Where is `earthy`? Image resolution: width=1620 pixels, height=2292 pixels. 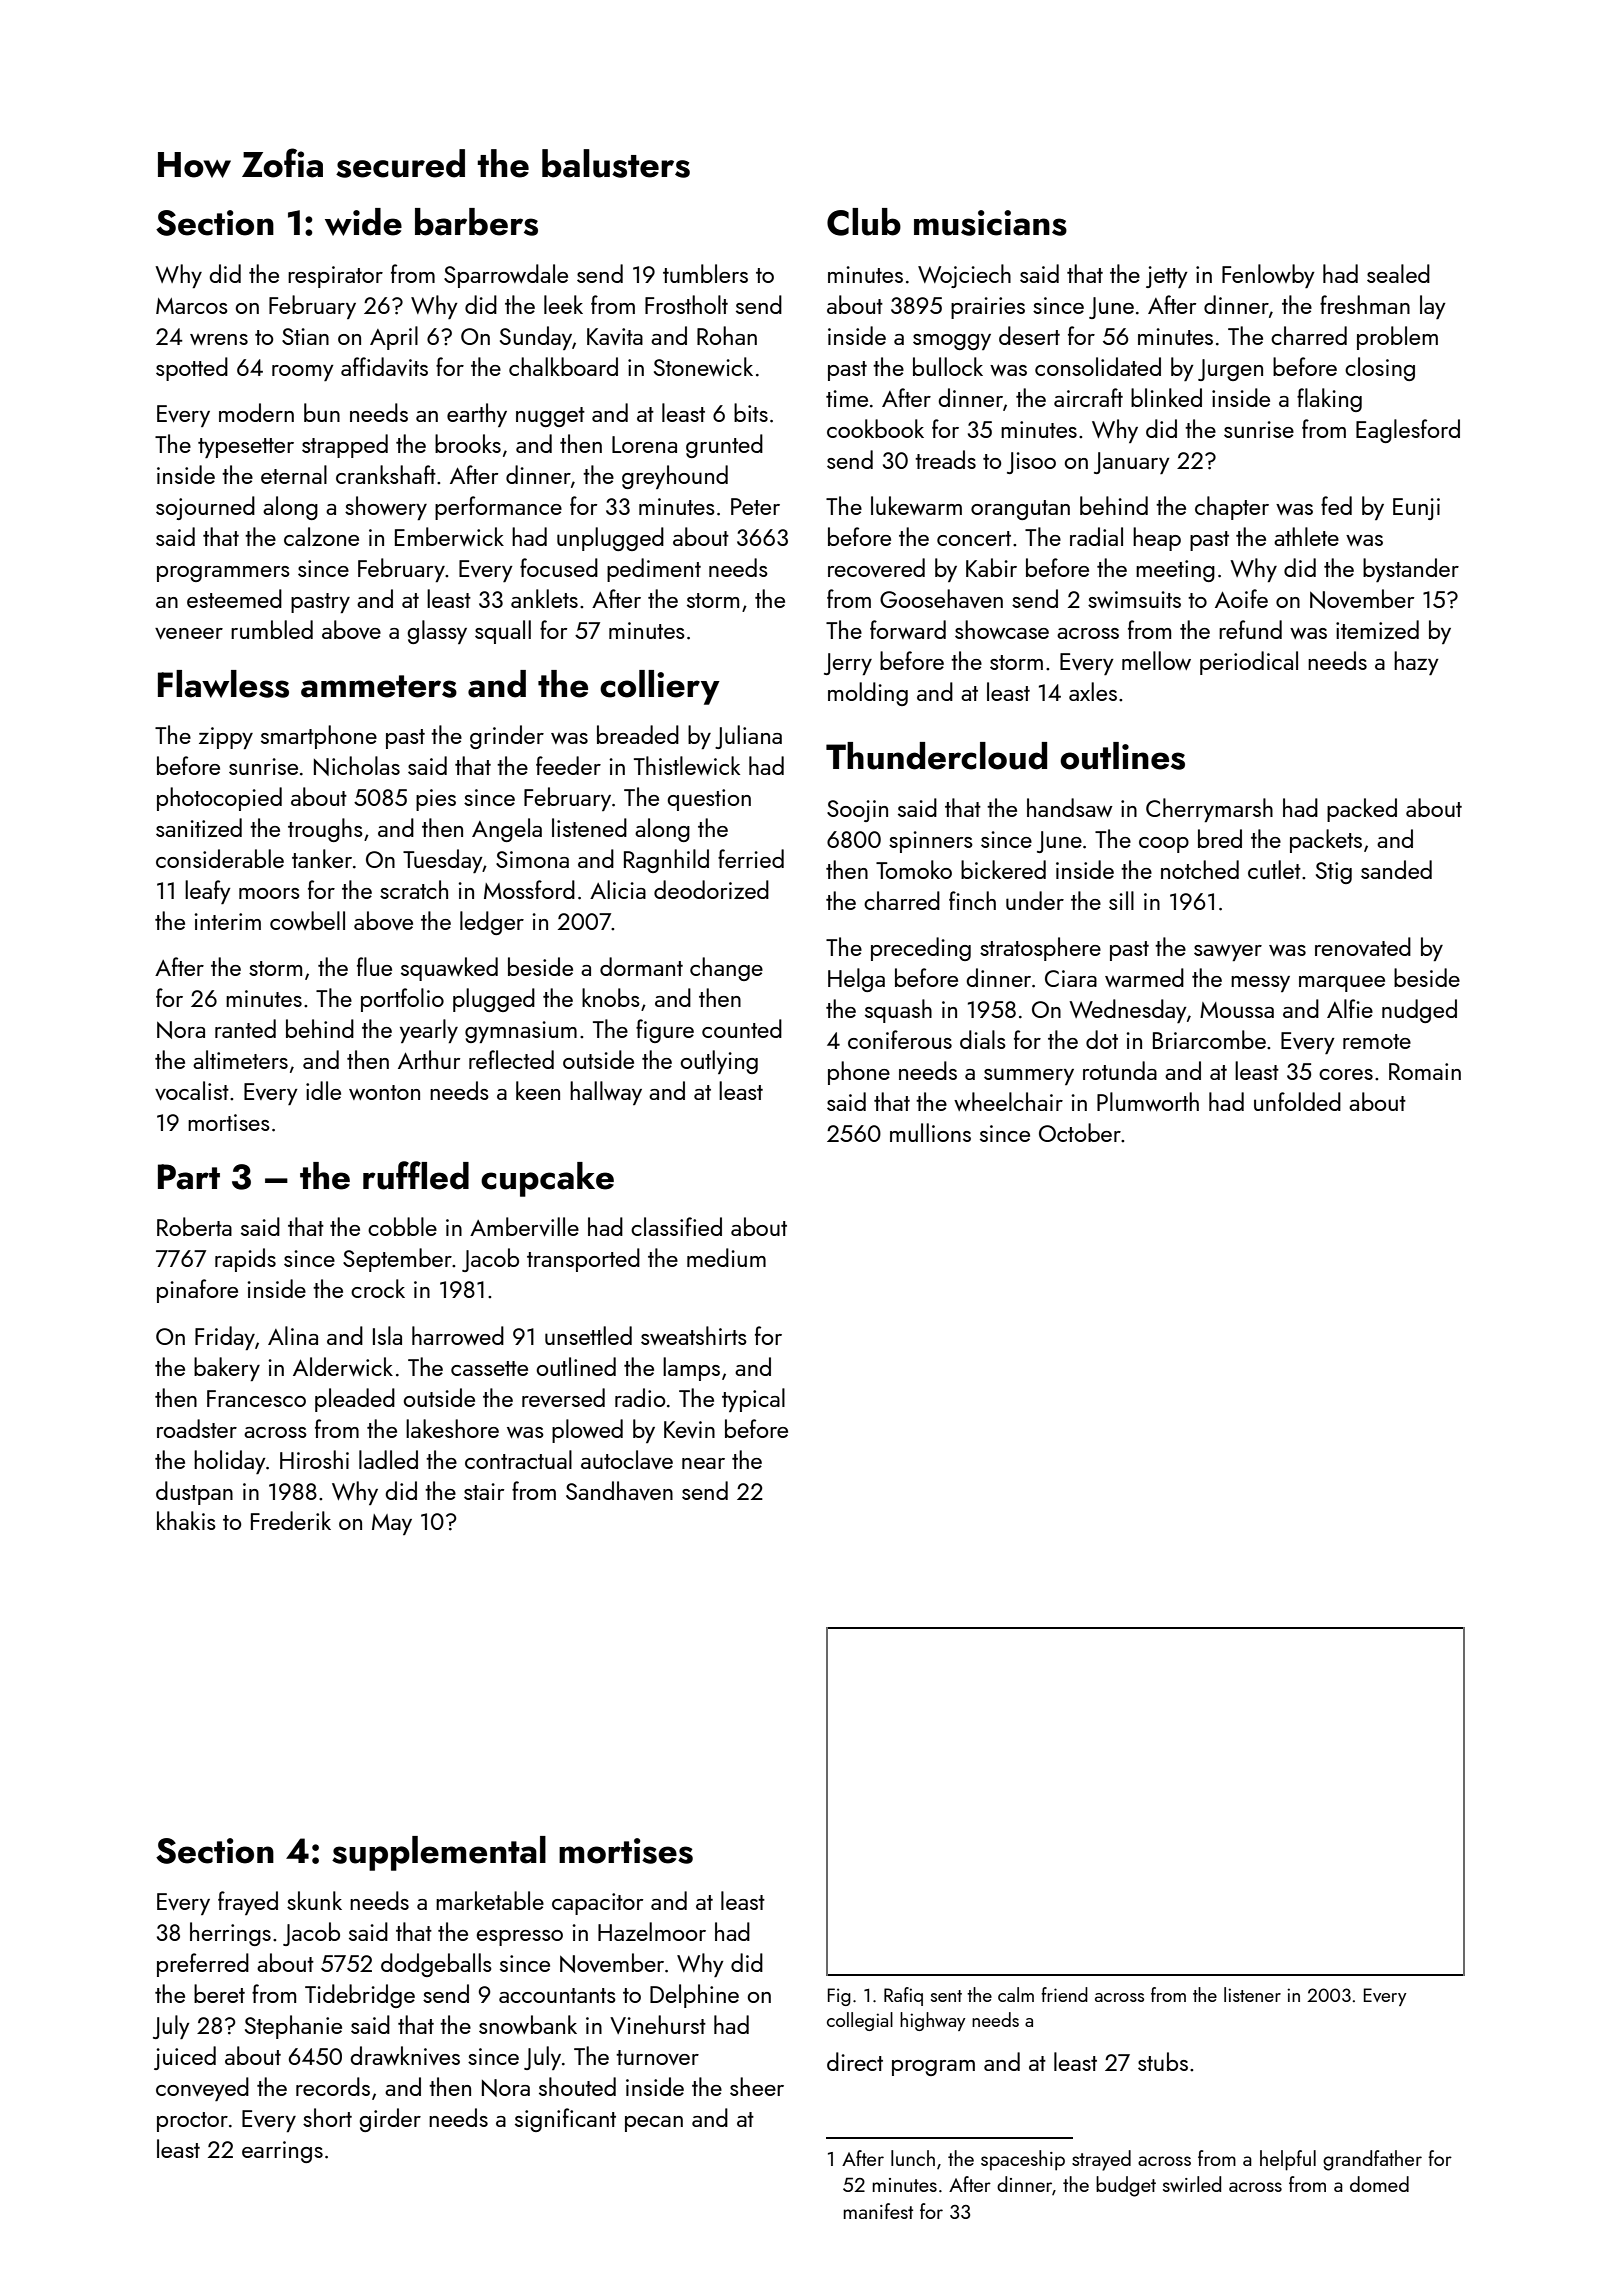 earthy is located at coordinates (477, 415).
